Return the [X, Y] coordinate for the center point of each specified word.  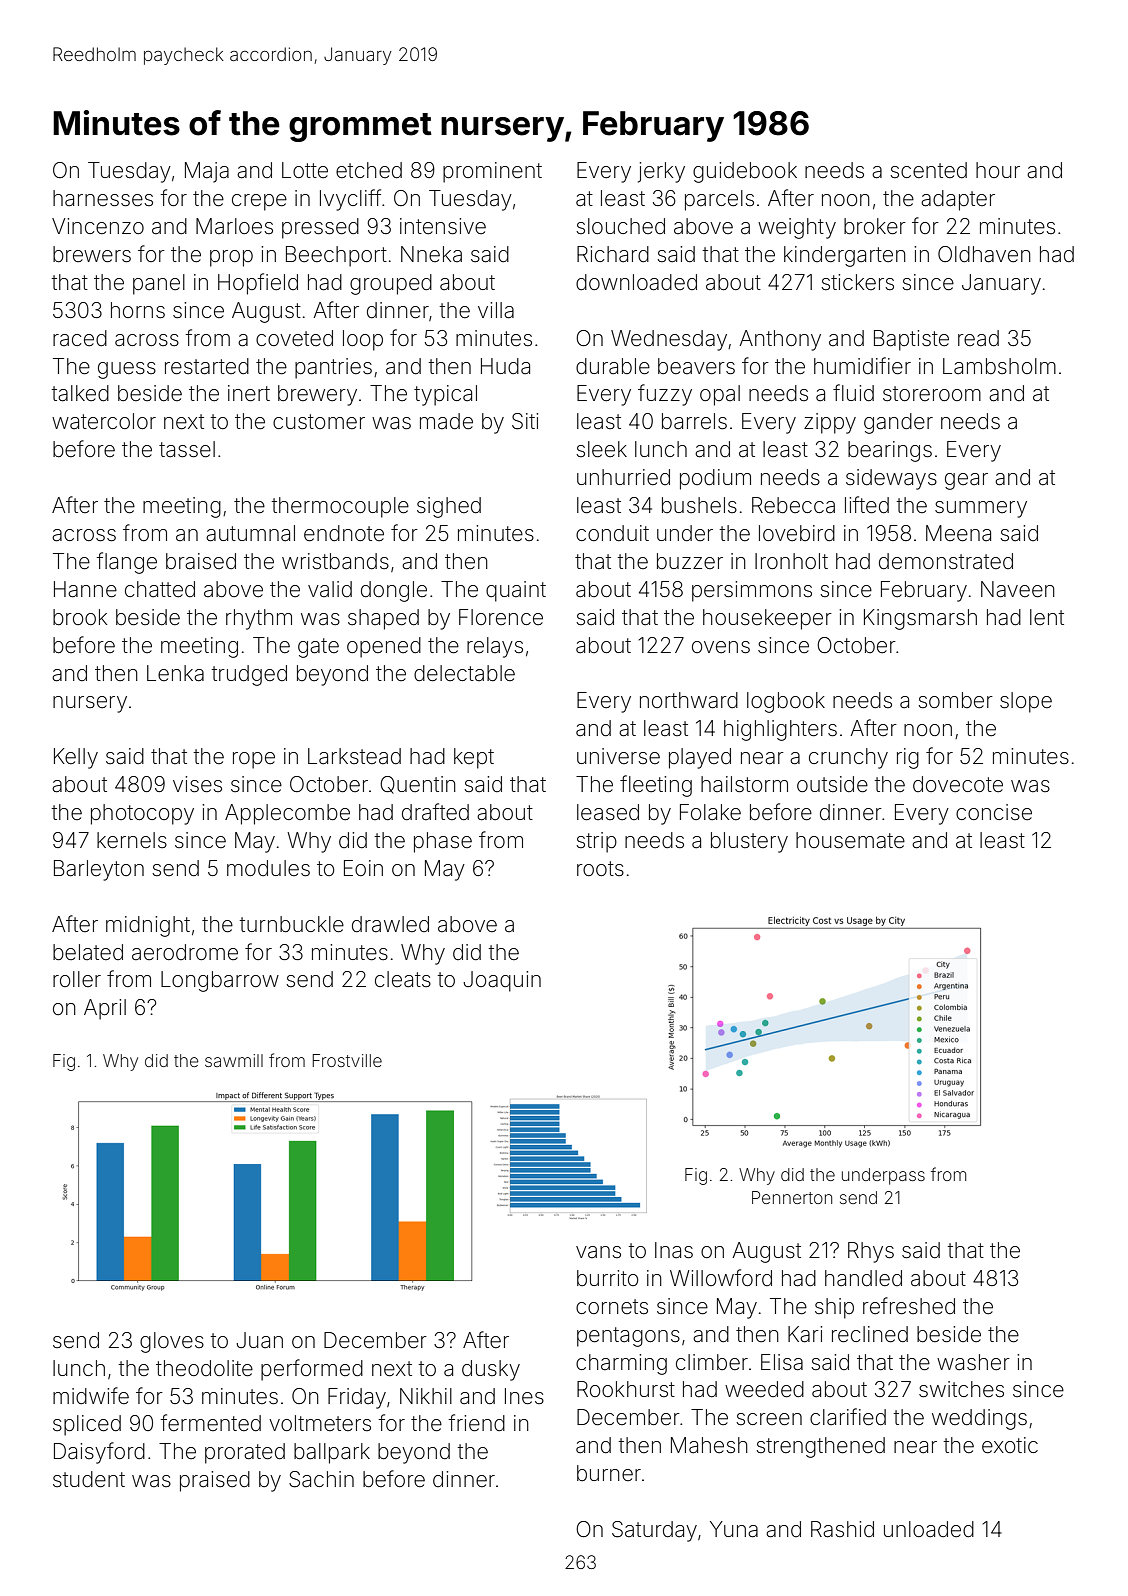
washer [973, 1362]
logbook [786, 702]
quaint [516, 591]
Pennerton [792, 1197]
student [89, 1479]
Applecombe [287, 814]
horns [138, 310]
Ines [524, 1396]
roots [600, 868]
